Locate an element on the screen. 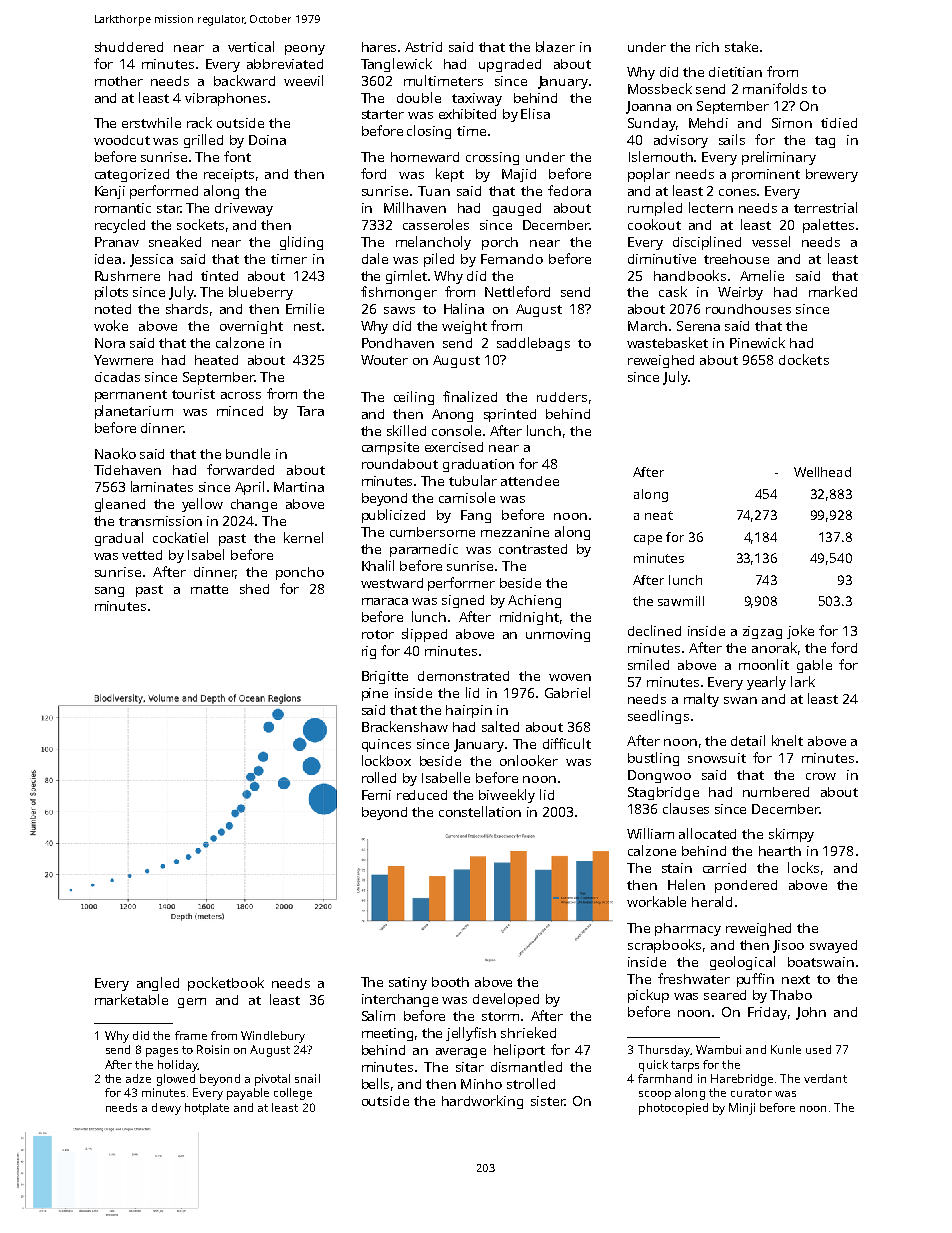  pharmacy is located at coordinates (688, 929).
